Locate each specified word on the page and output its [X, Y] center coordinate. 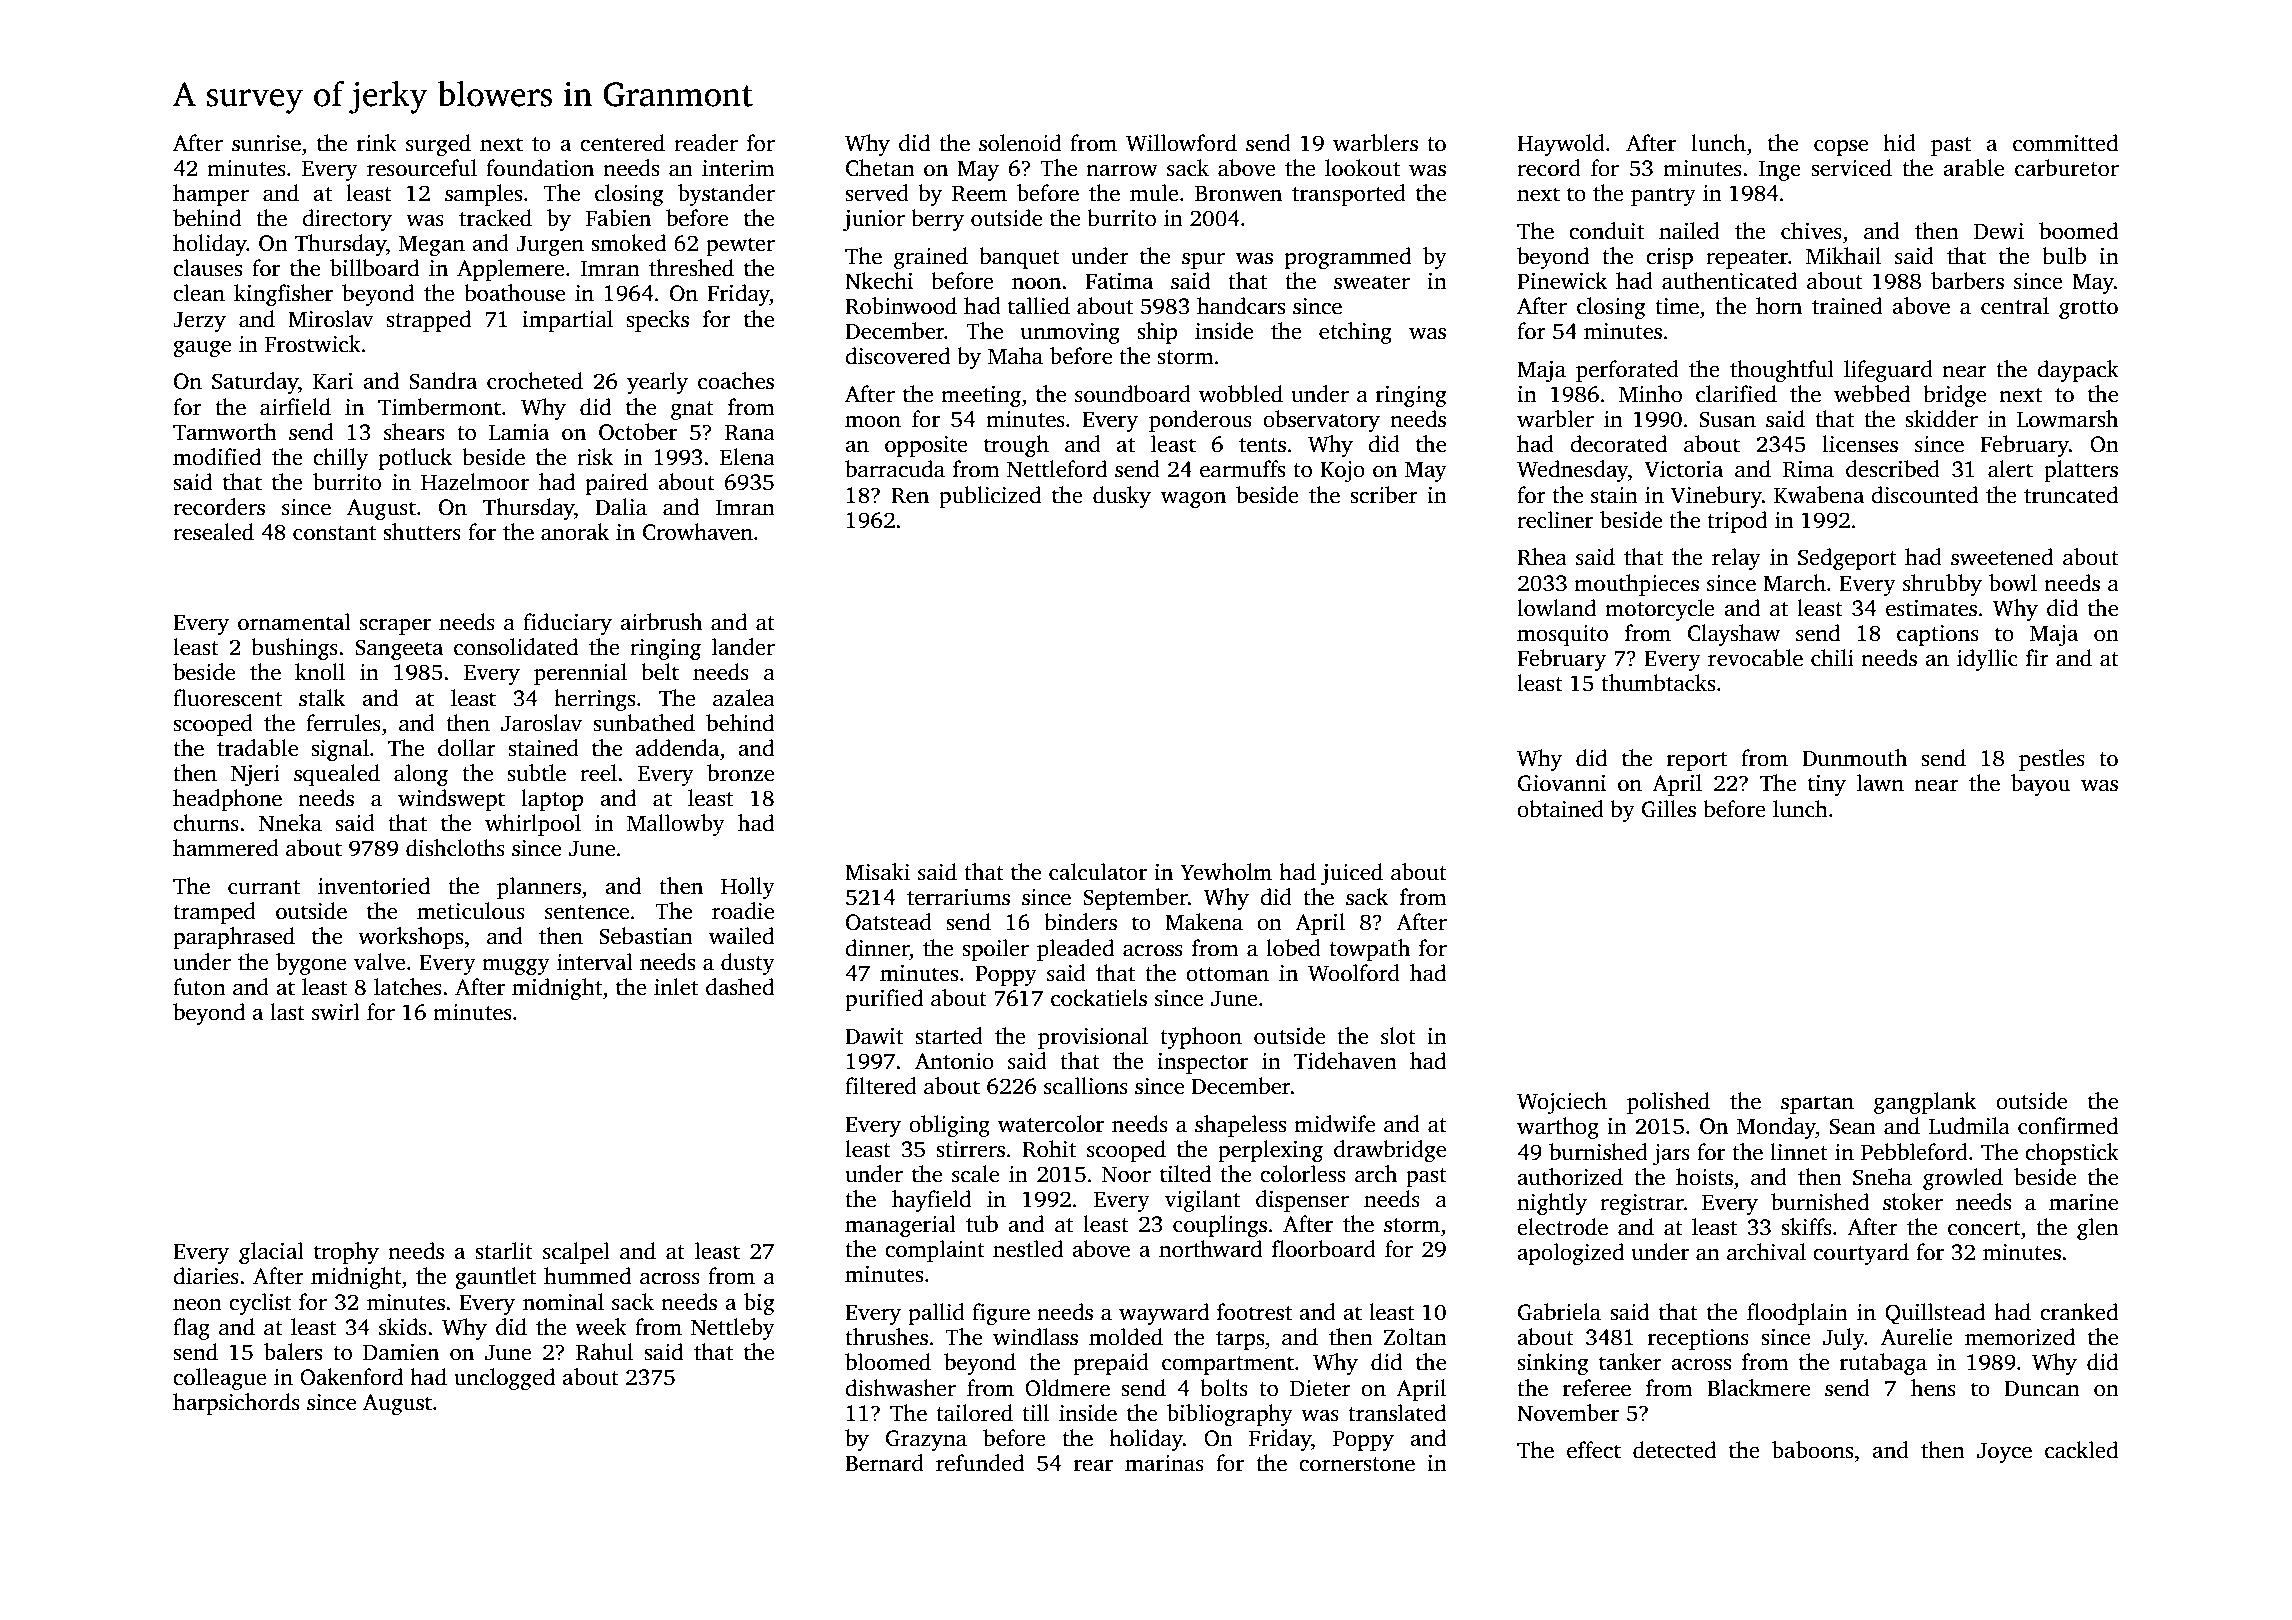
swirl [336, 1012]
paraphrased [234, 938]
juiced [1352, 874]
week [601, 1327]
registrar [1642, 1204]
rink [377, 142]
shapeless [1240, 1126]
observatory [1321, 421]
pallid [937, 1314]
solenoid [1020, 143]
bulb [2064, 256]
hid [1899, 143]
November [1568, 1413]
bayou [2040, 785]
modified [217, 457]
